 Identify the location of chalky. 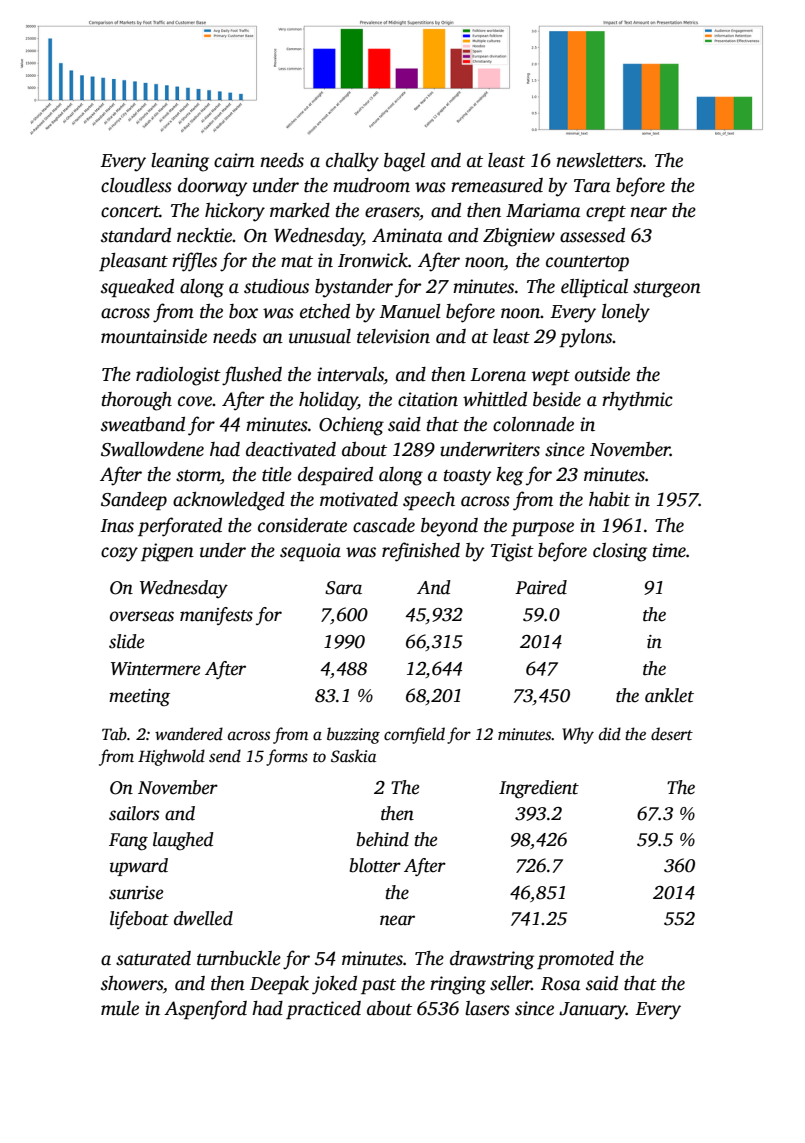
(352, 162).
